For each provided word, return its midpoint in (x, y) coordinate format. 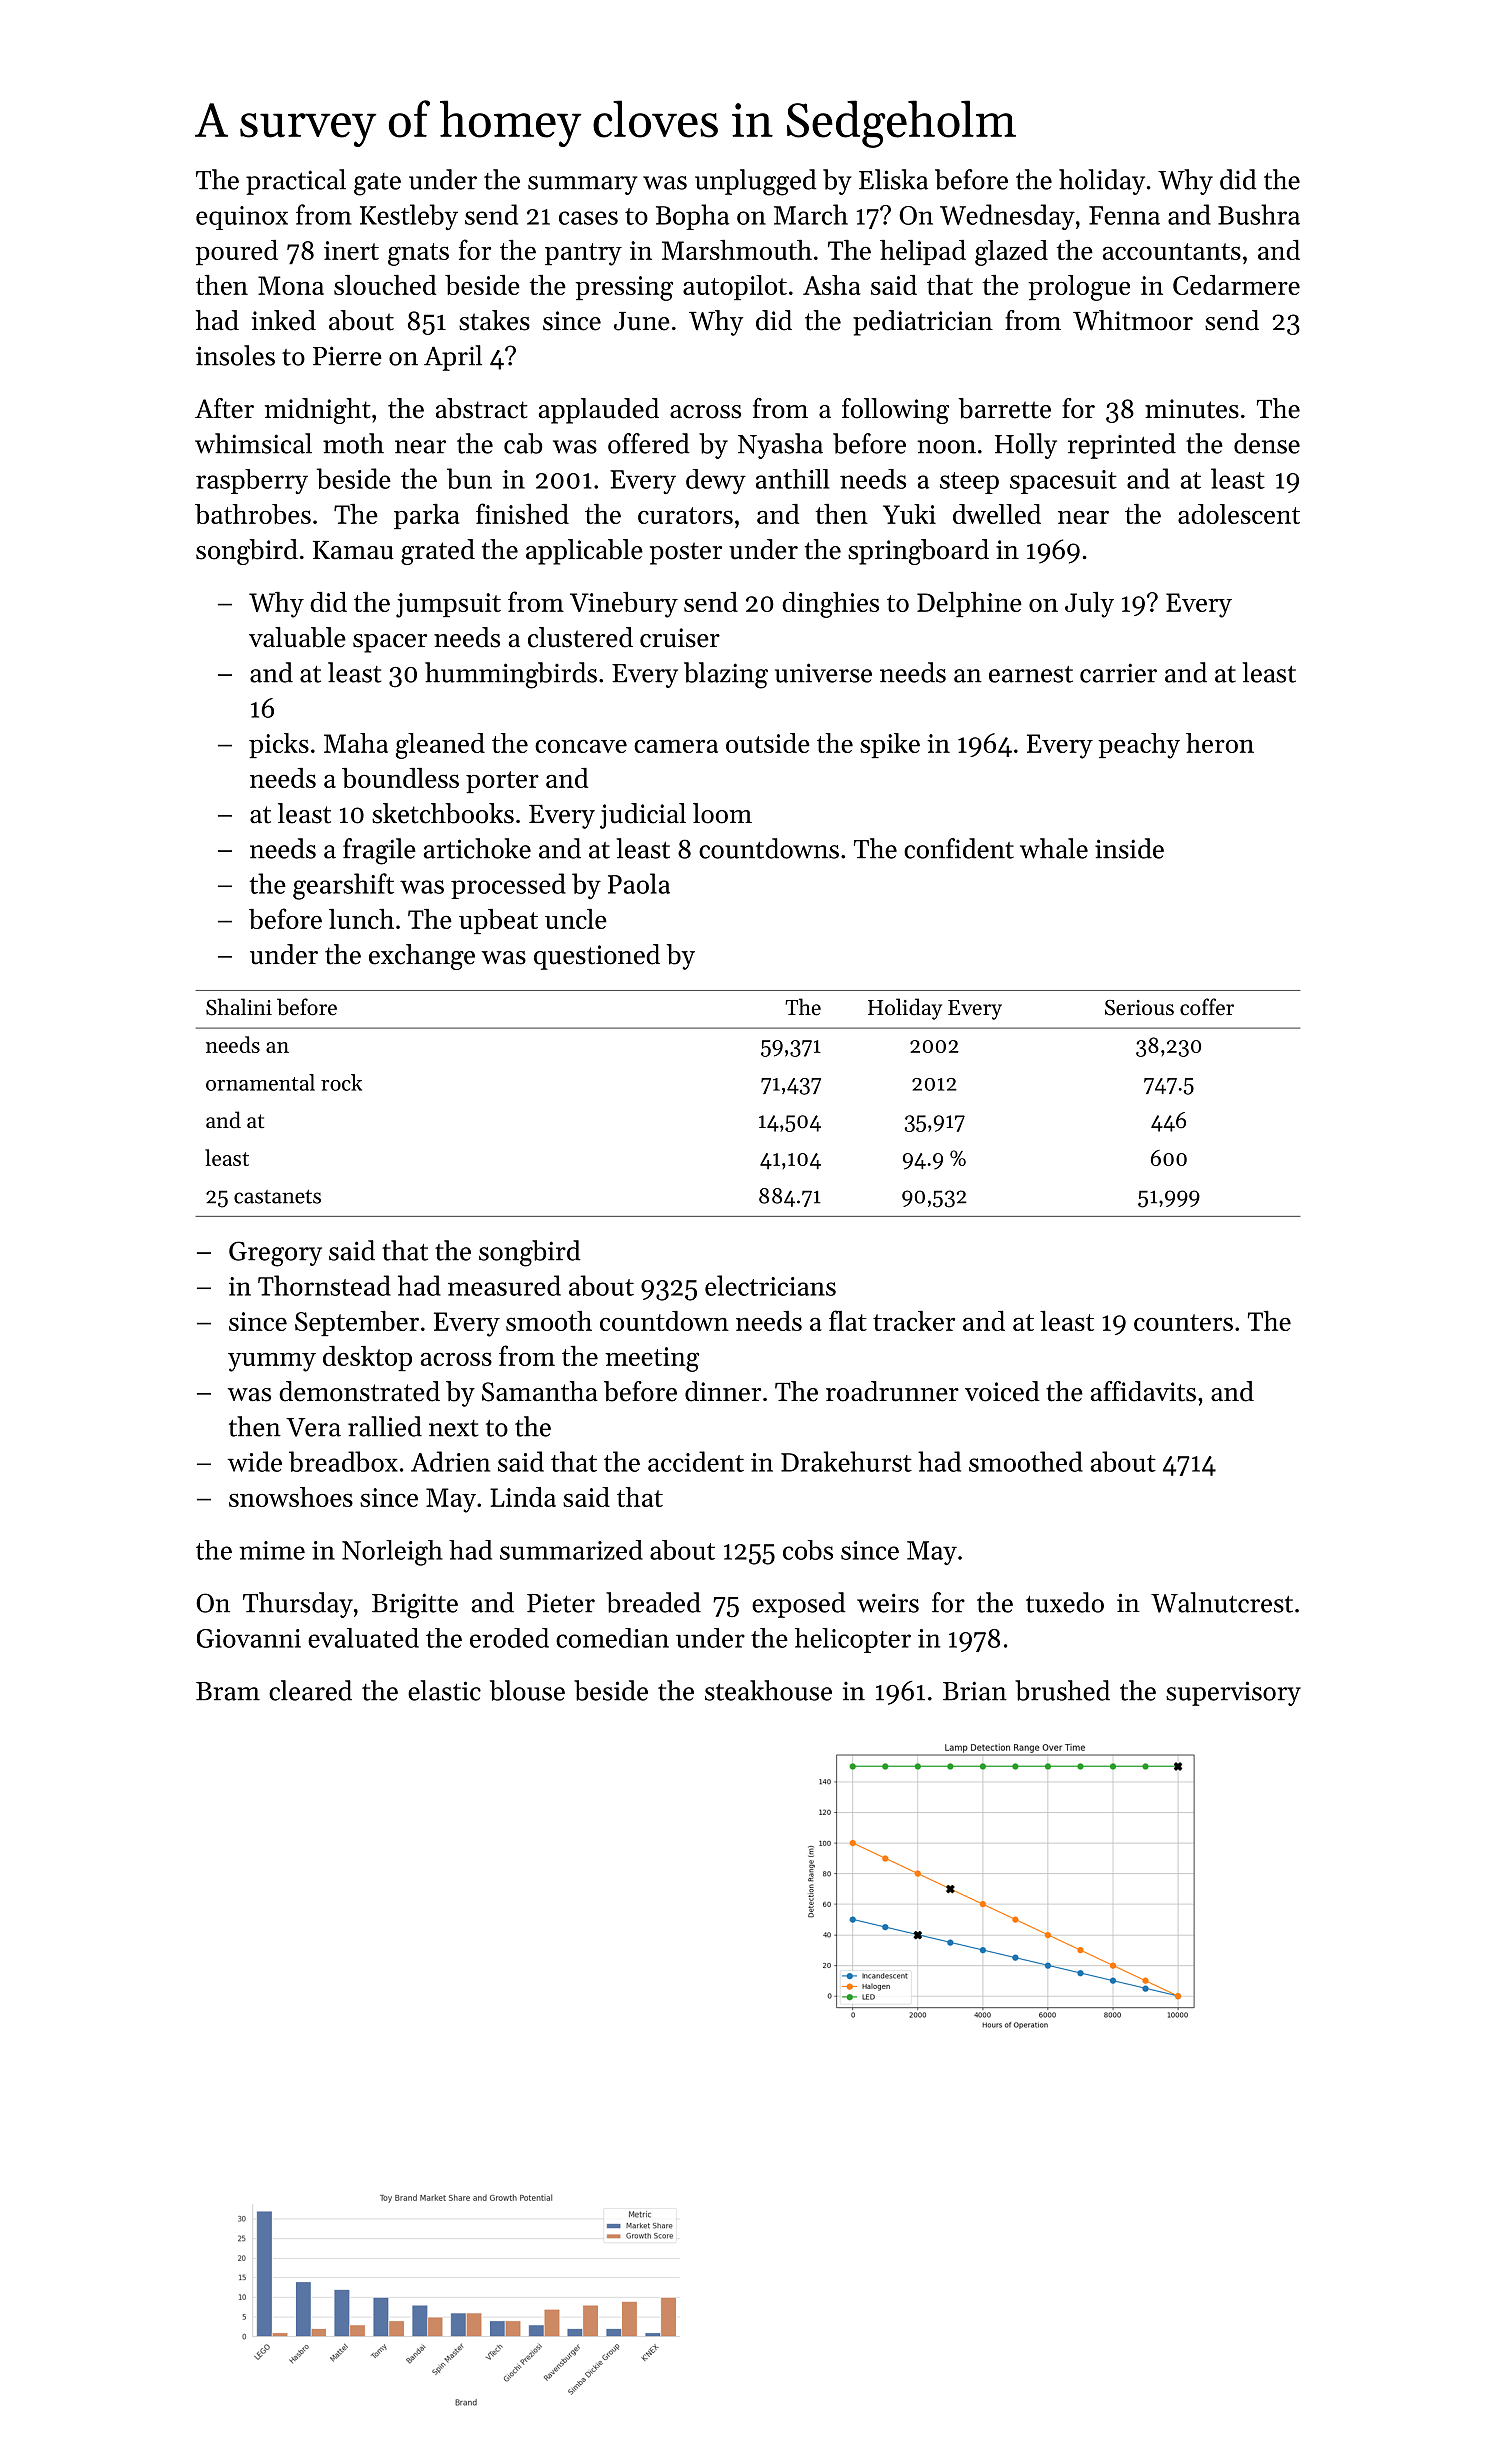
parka (427, 516)
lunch (361, 919)
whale (1054, 848)
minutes (1192, 409)
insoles (235, 355)
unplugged (756, 182)
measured (504, 1285)
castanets (277, 1197)
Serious (1139, 1008)
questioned (597, 957)
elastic (444, 1690)
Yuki (909, 514)
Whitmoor (1133, 320)
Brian (975, 1691)
